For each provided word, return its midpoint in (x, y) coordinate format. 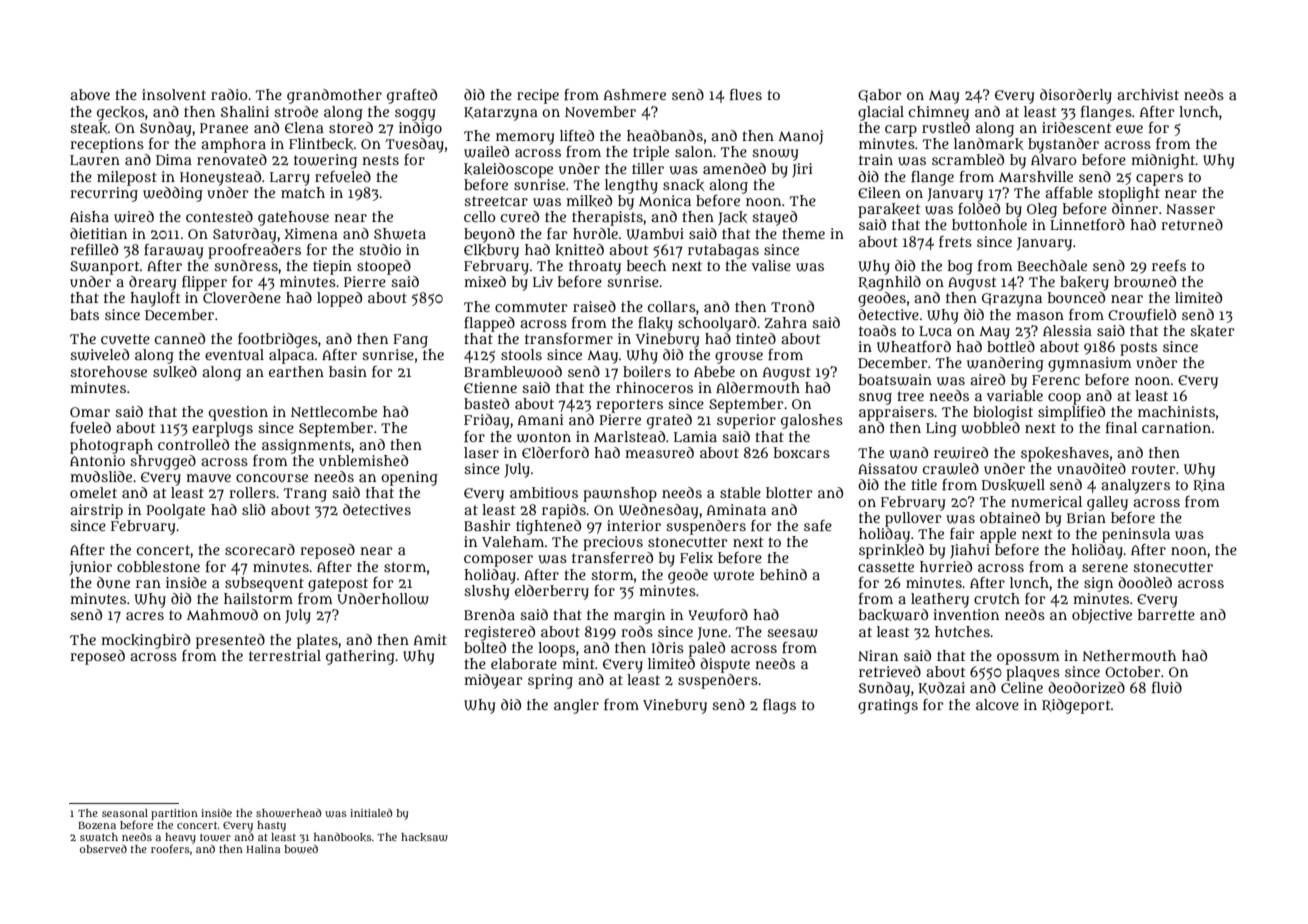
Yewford (718, 615)
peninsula (1136, 535)
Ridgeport (1076, 706)
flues (746, 94)
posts (1138, 349)
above (90, 94)
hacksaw (424, 837)
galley (1107, 503)
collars (672, 306)
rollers (252, 492)
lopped (339, 299)
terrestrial (285, 655)
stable (740, 492)
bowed (301, 849)
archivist (1148, 94)
